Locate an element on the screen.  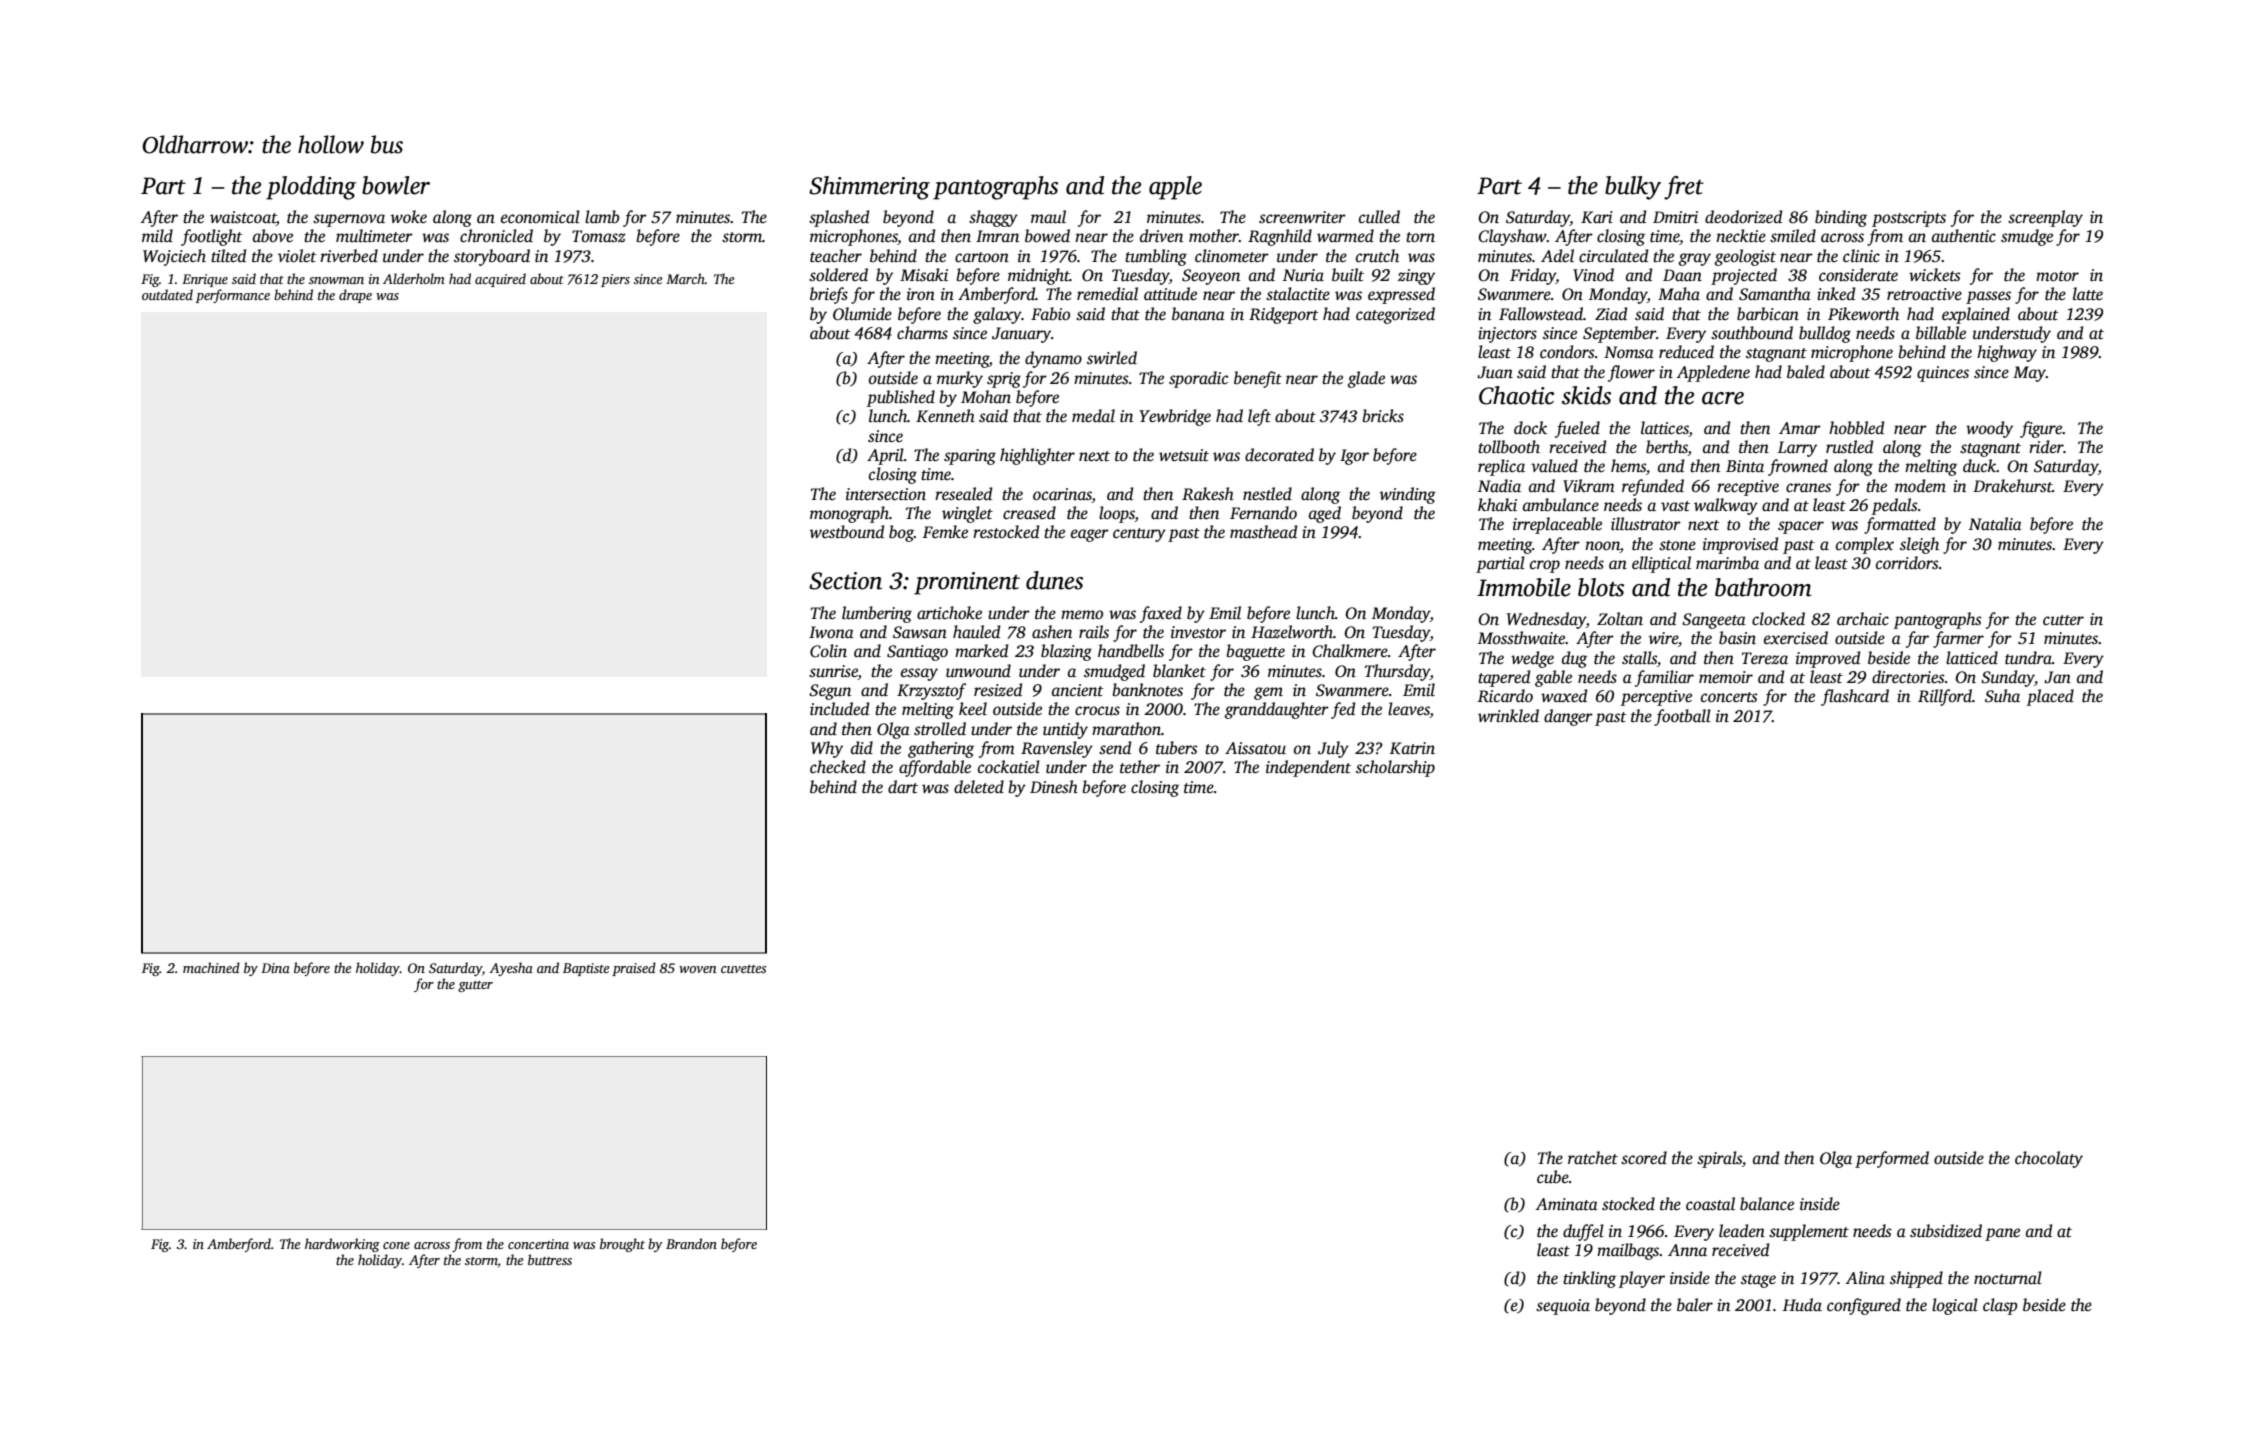
affordable is located at coordinates (935, 768).
